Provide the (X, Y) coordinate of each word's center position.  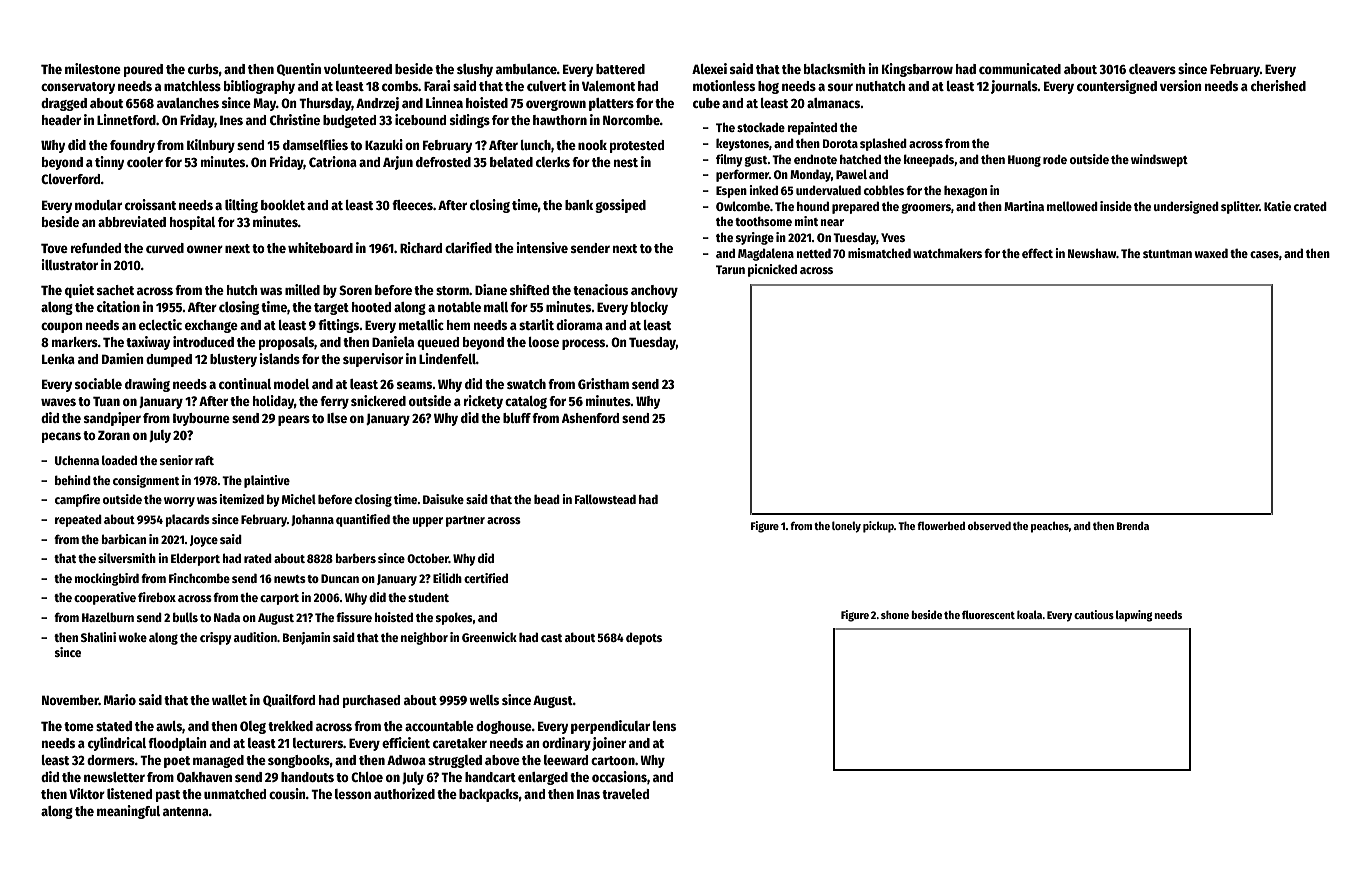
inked (763, 190)
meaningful (128, 812)
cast (551, 638)
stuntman (1167, 254)
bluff (517, 418)
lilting (241, 206)
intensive (542, 247)
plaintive (267, 481)
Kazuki (384, 144)
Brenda (1132, 526)
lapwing (1134, 616)
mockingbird (107, 579)
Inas (588, 794)
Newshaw (1092, 253)
